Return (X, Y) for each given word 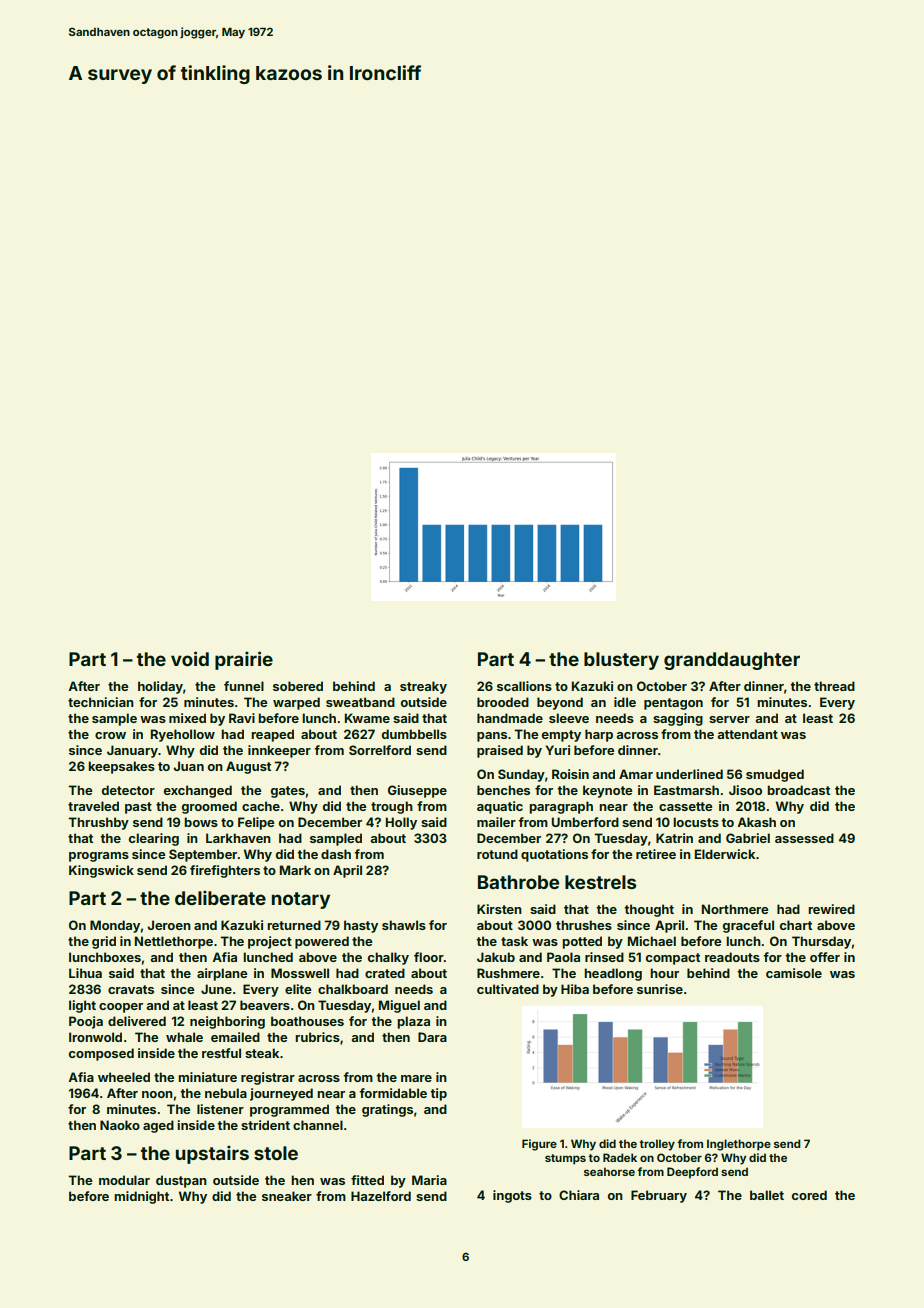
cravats (131, 989)
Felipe (256, 823)
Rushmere (508, 973)
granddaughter (732, 661)
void (190, 658)
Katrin (674, 838)
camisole (794, 973)
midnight (141, 1197)
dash (336, 854)
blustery (621, 661)
